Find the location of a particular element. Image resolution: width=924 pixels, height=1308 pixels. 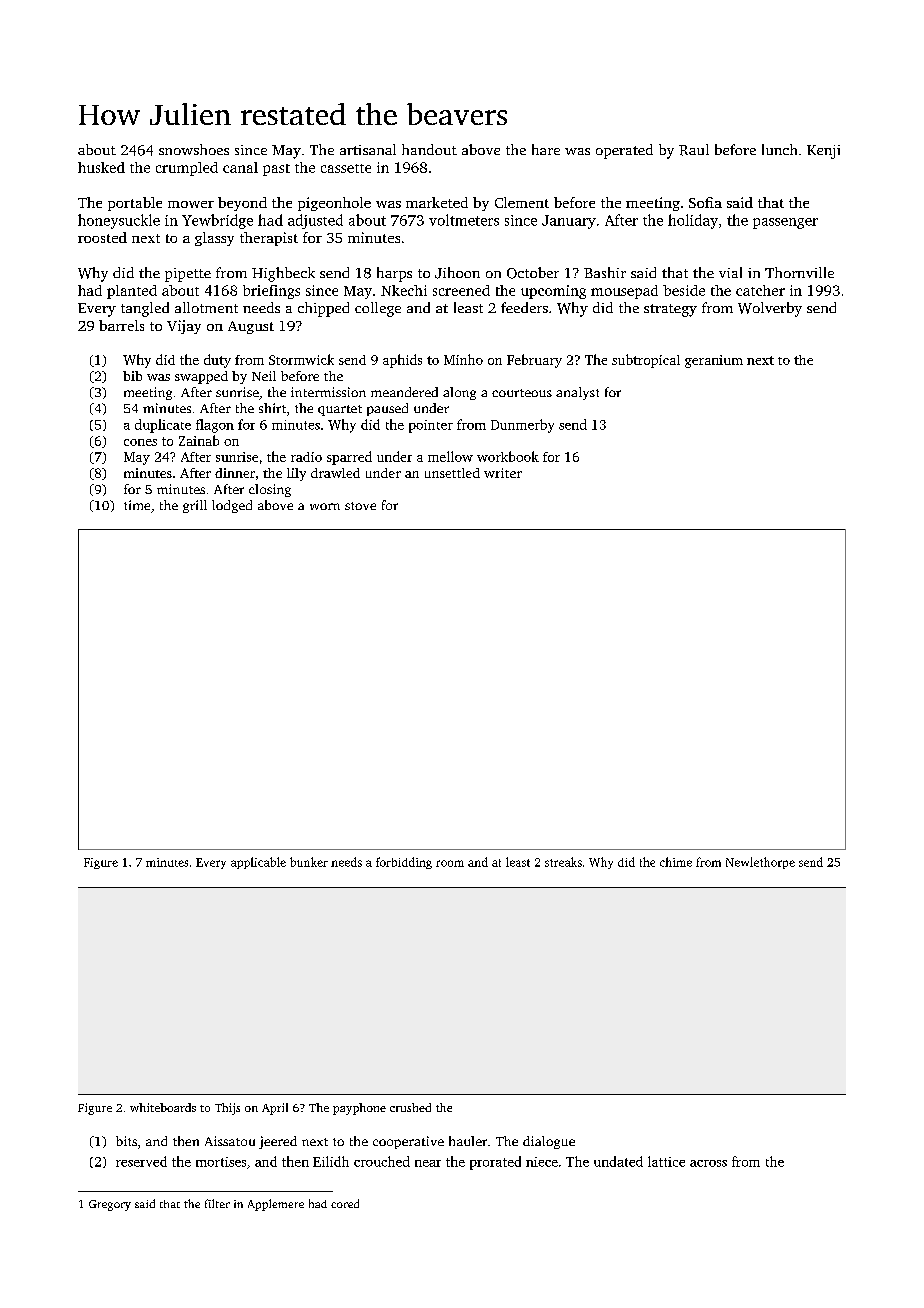

Minho is located at coordinates (463, 359).
